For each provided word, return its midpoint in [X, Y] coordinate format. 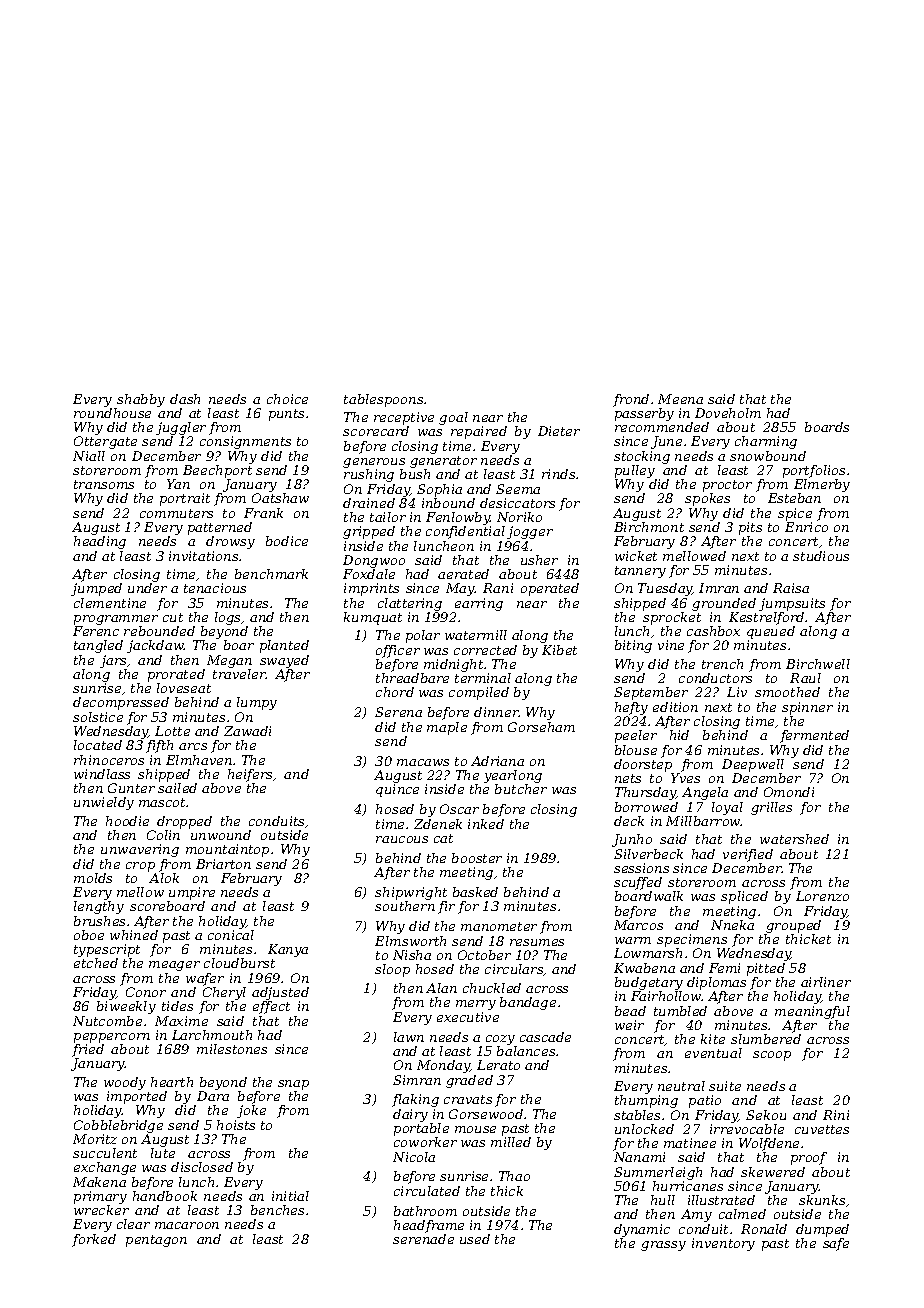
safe [836, 1244]
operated [550, 589]
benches [277, 1210]
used [475, 1239]
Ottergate [105, 442]
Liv [737, 692]
